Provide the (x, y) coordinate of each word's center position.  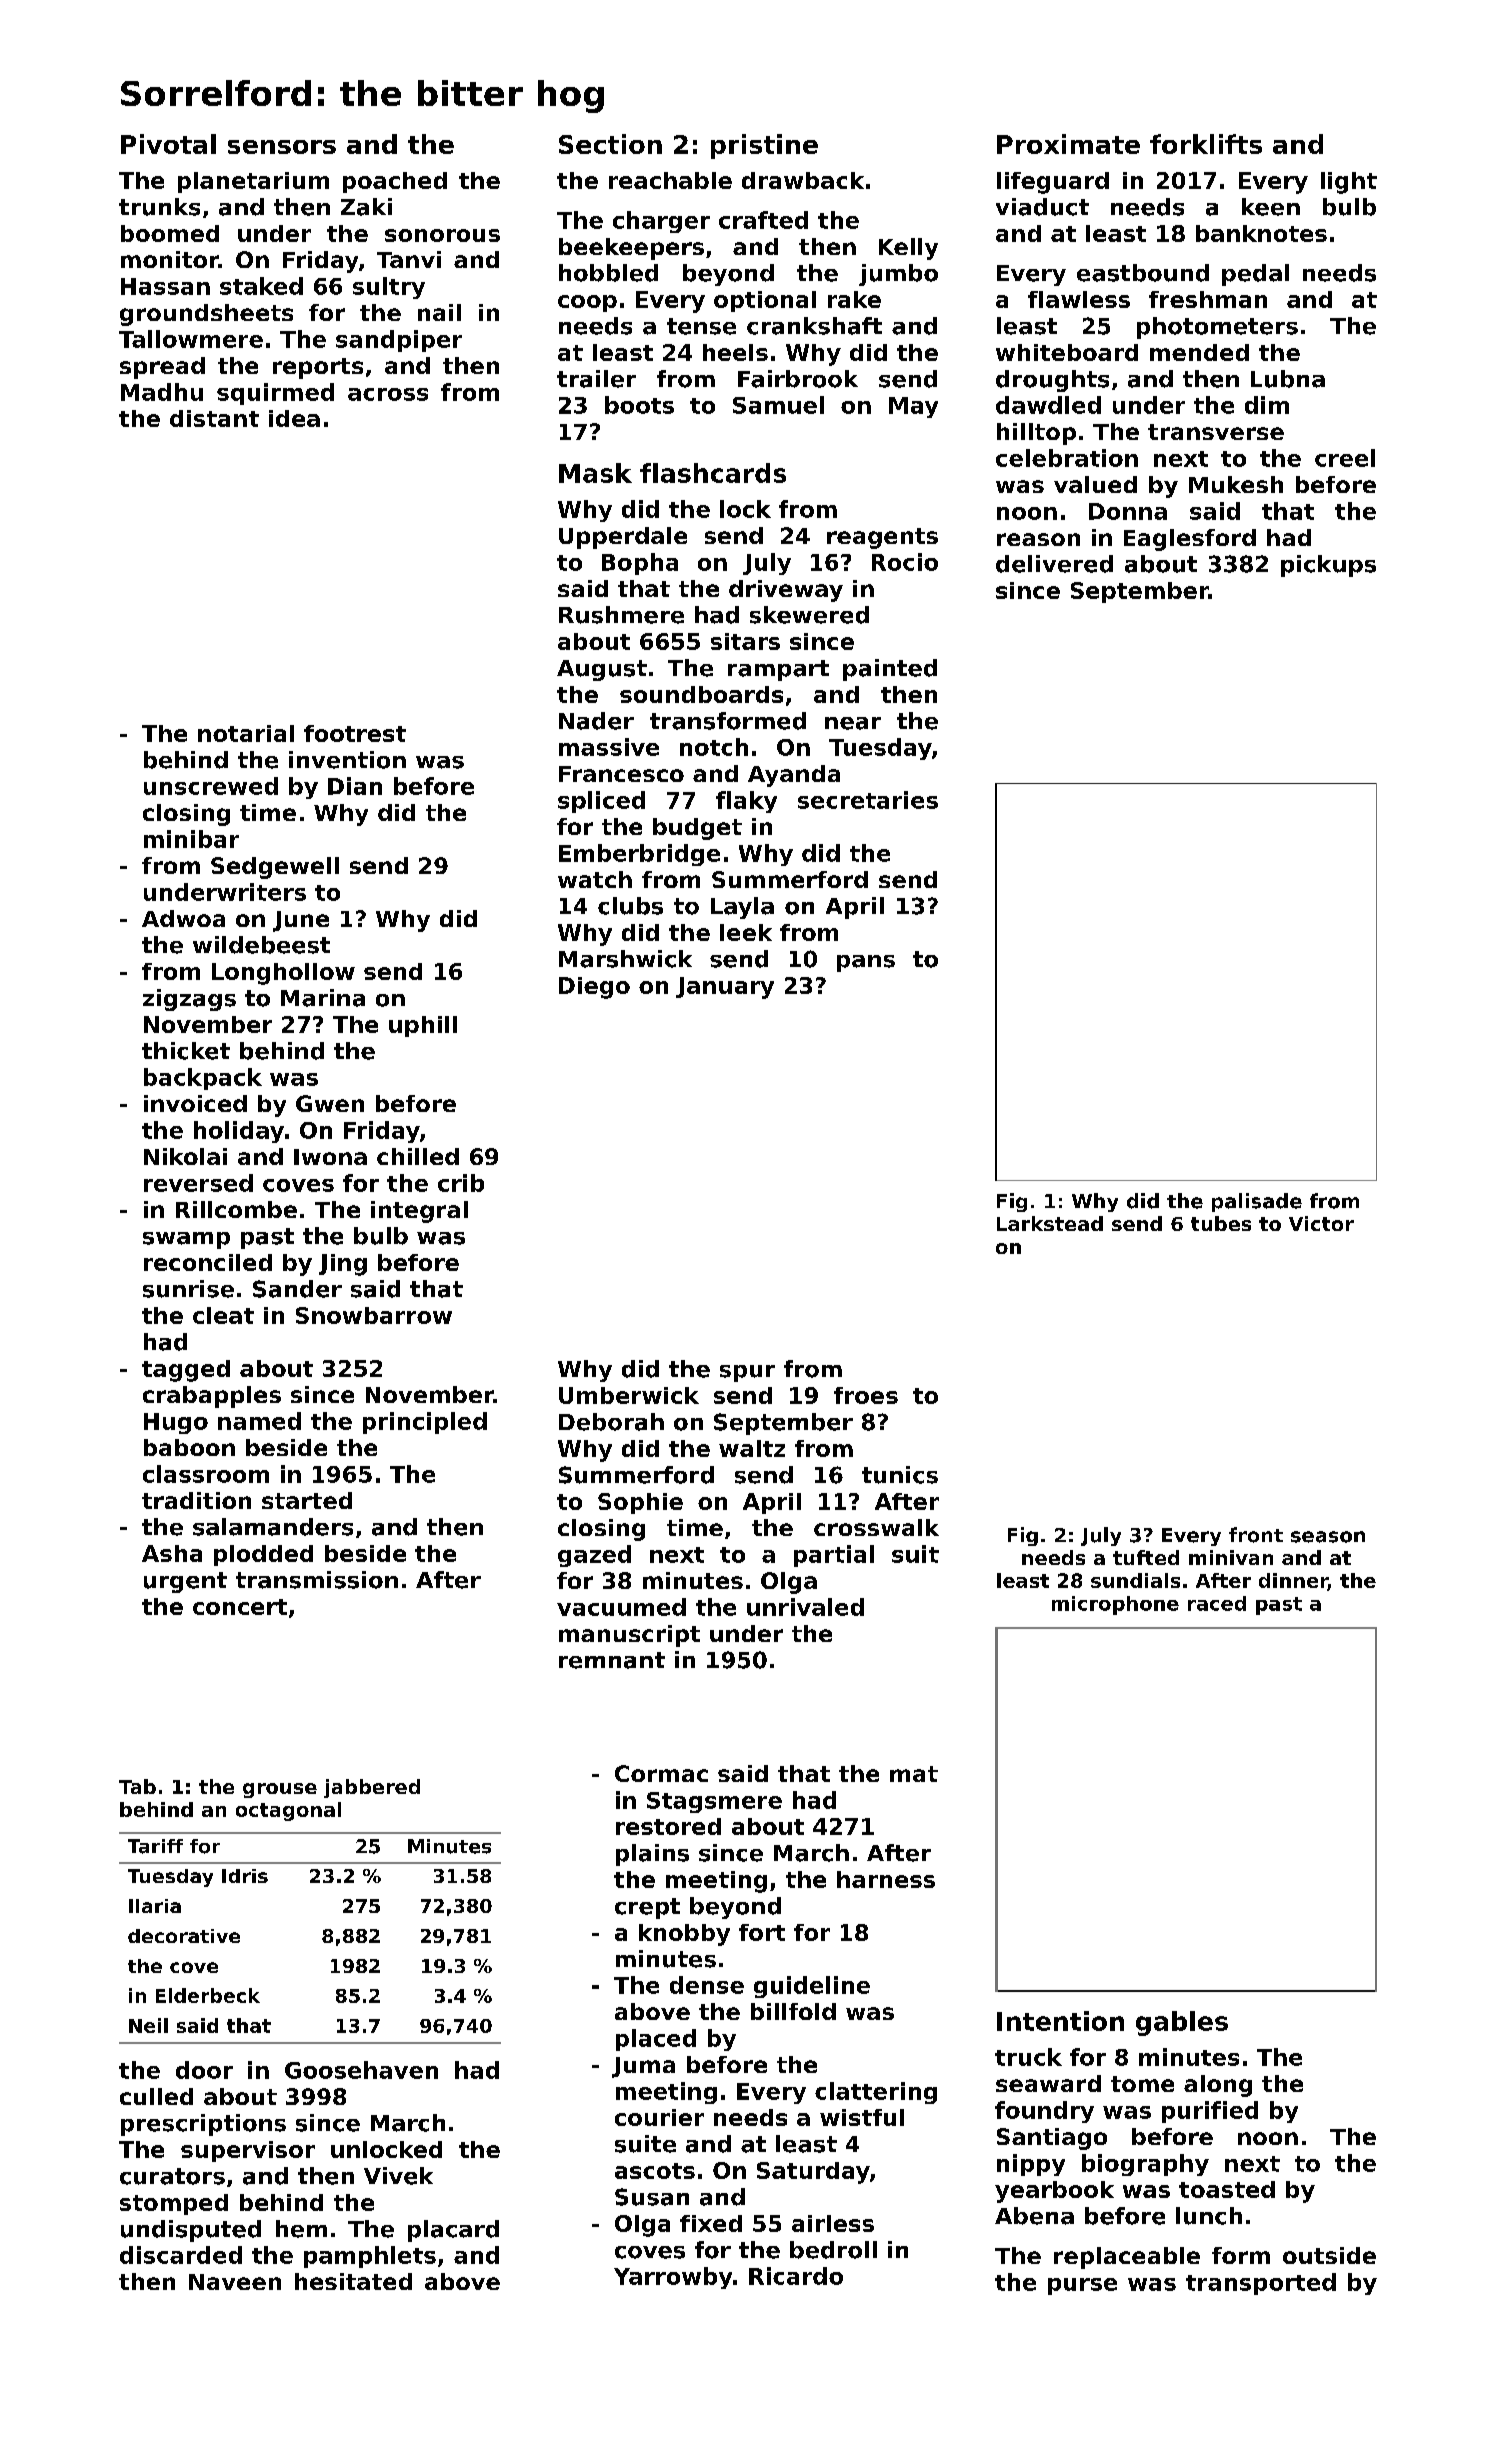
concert (240, 1607)
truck (1028, 2057)
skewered (809, 615)
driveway (786, 591)
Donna (1128, 511)
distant (214, 418)
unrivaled (805, 1607)
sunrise (188, 1289)
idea (294, 418)
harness (886, 1879)
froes (866, 1395)
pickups (1328, 566)
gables (1182, 2023)
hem (301, 2229)
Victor (1321, 1223)
